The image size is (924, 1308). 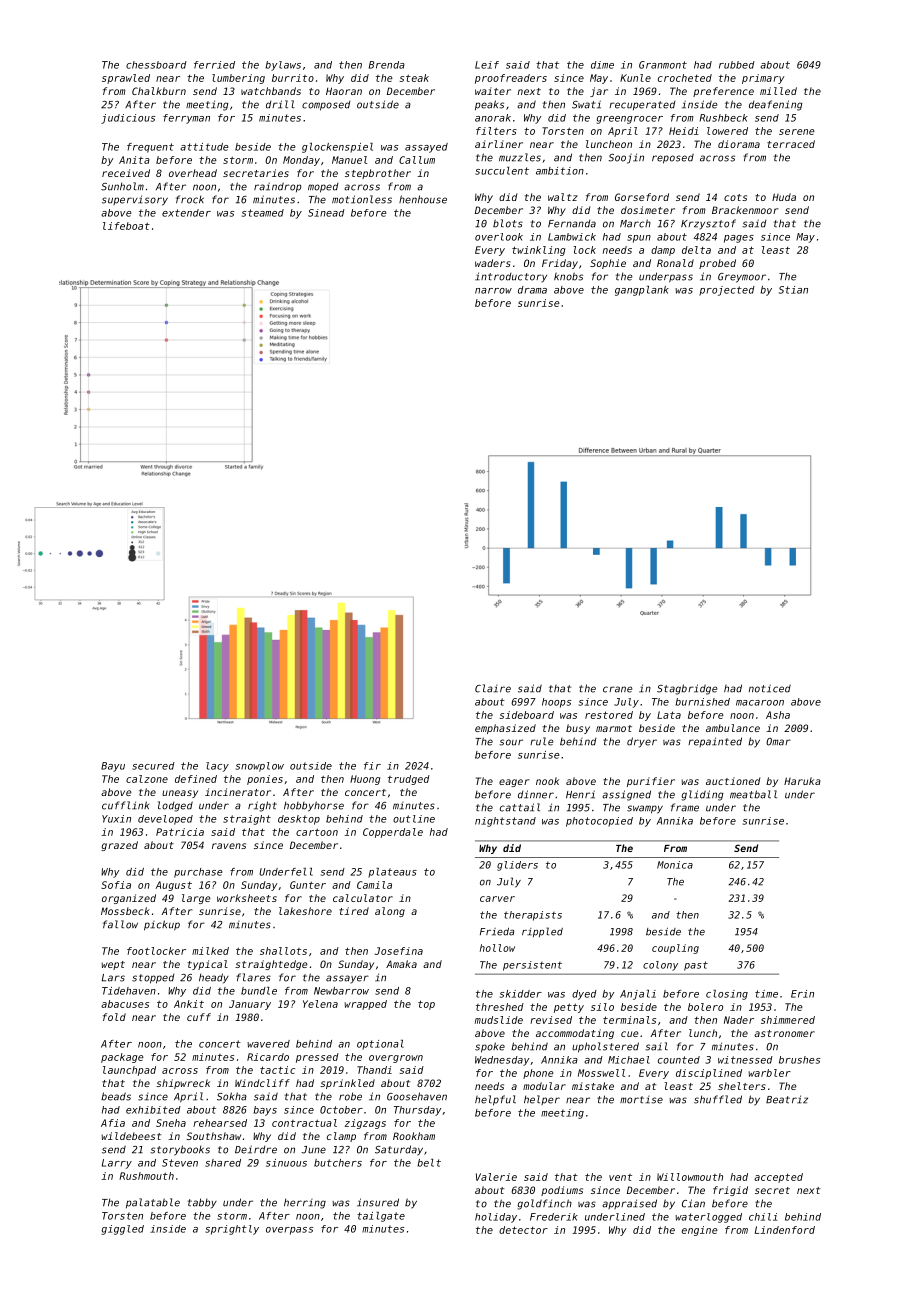 What do you see at coordinates (778, 91) in the screenshot?
I see `milled` at bounding box center [778, 91].
